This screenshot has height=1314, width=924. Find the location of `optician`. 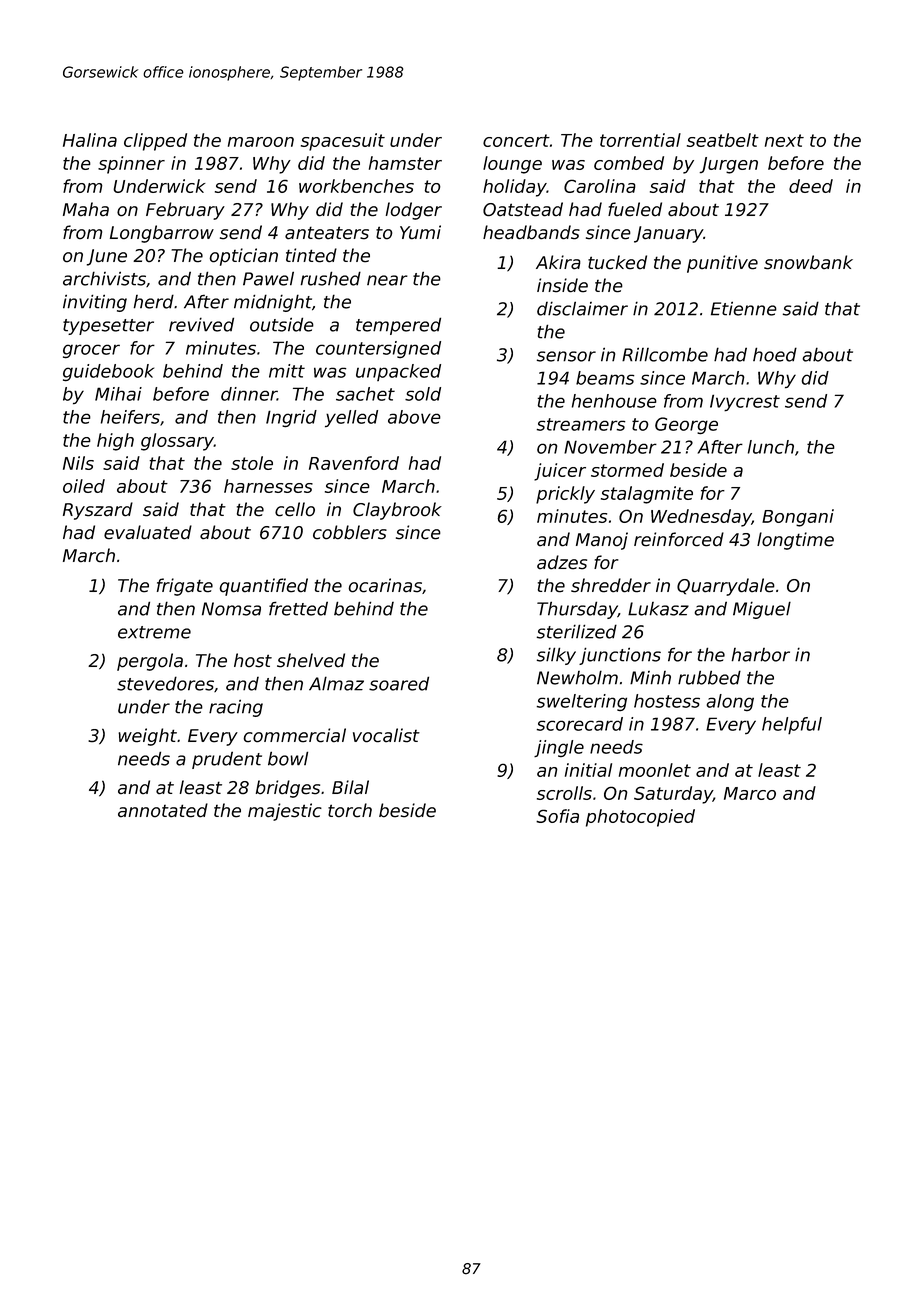

optician is located at coordinates (243, 257).
